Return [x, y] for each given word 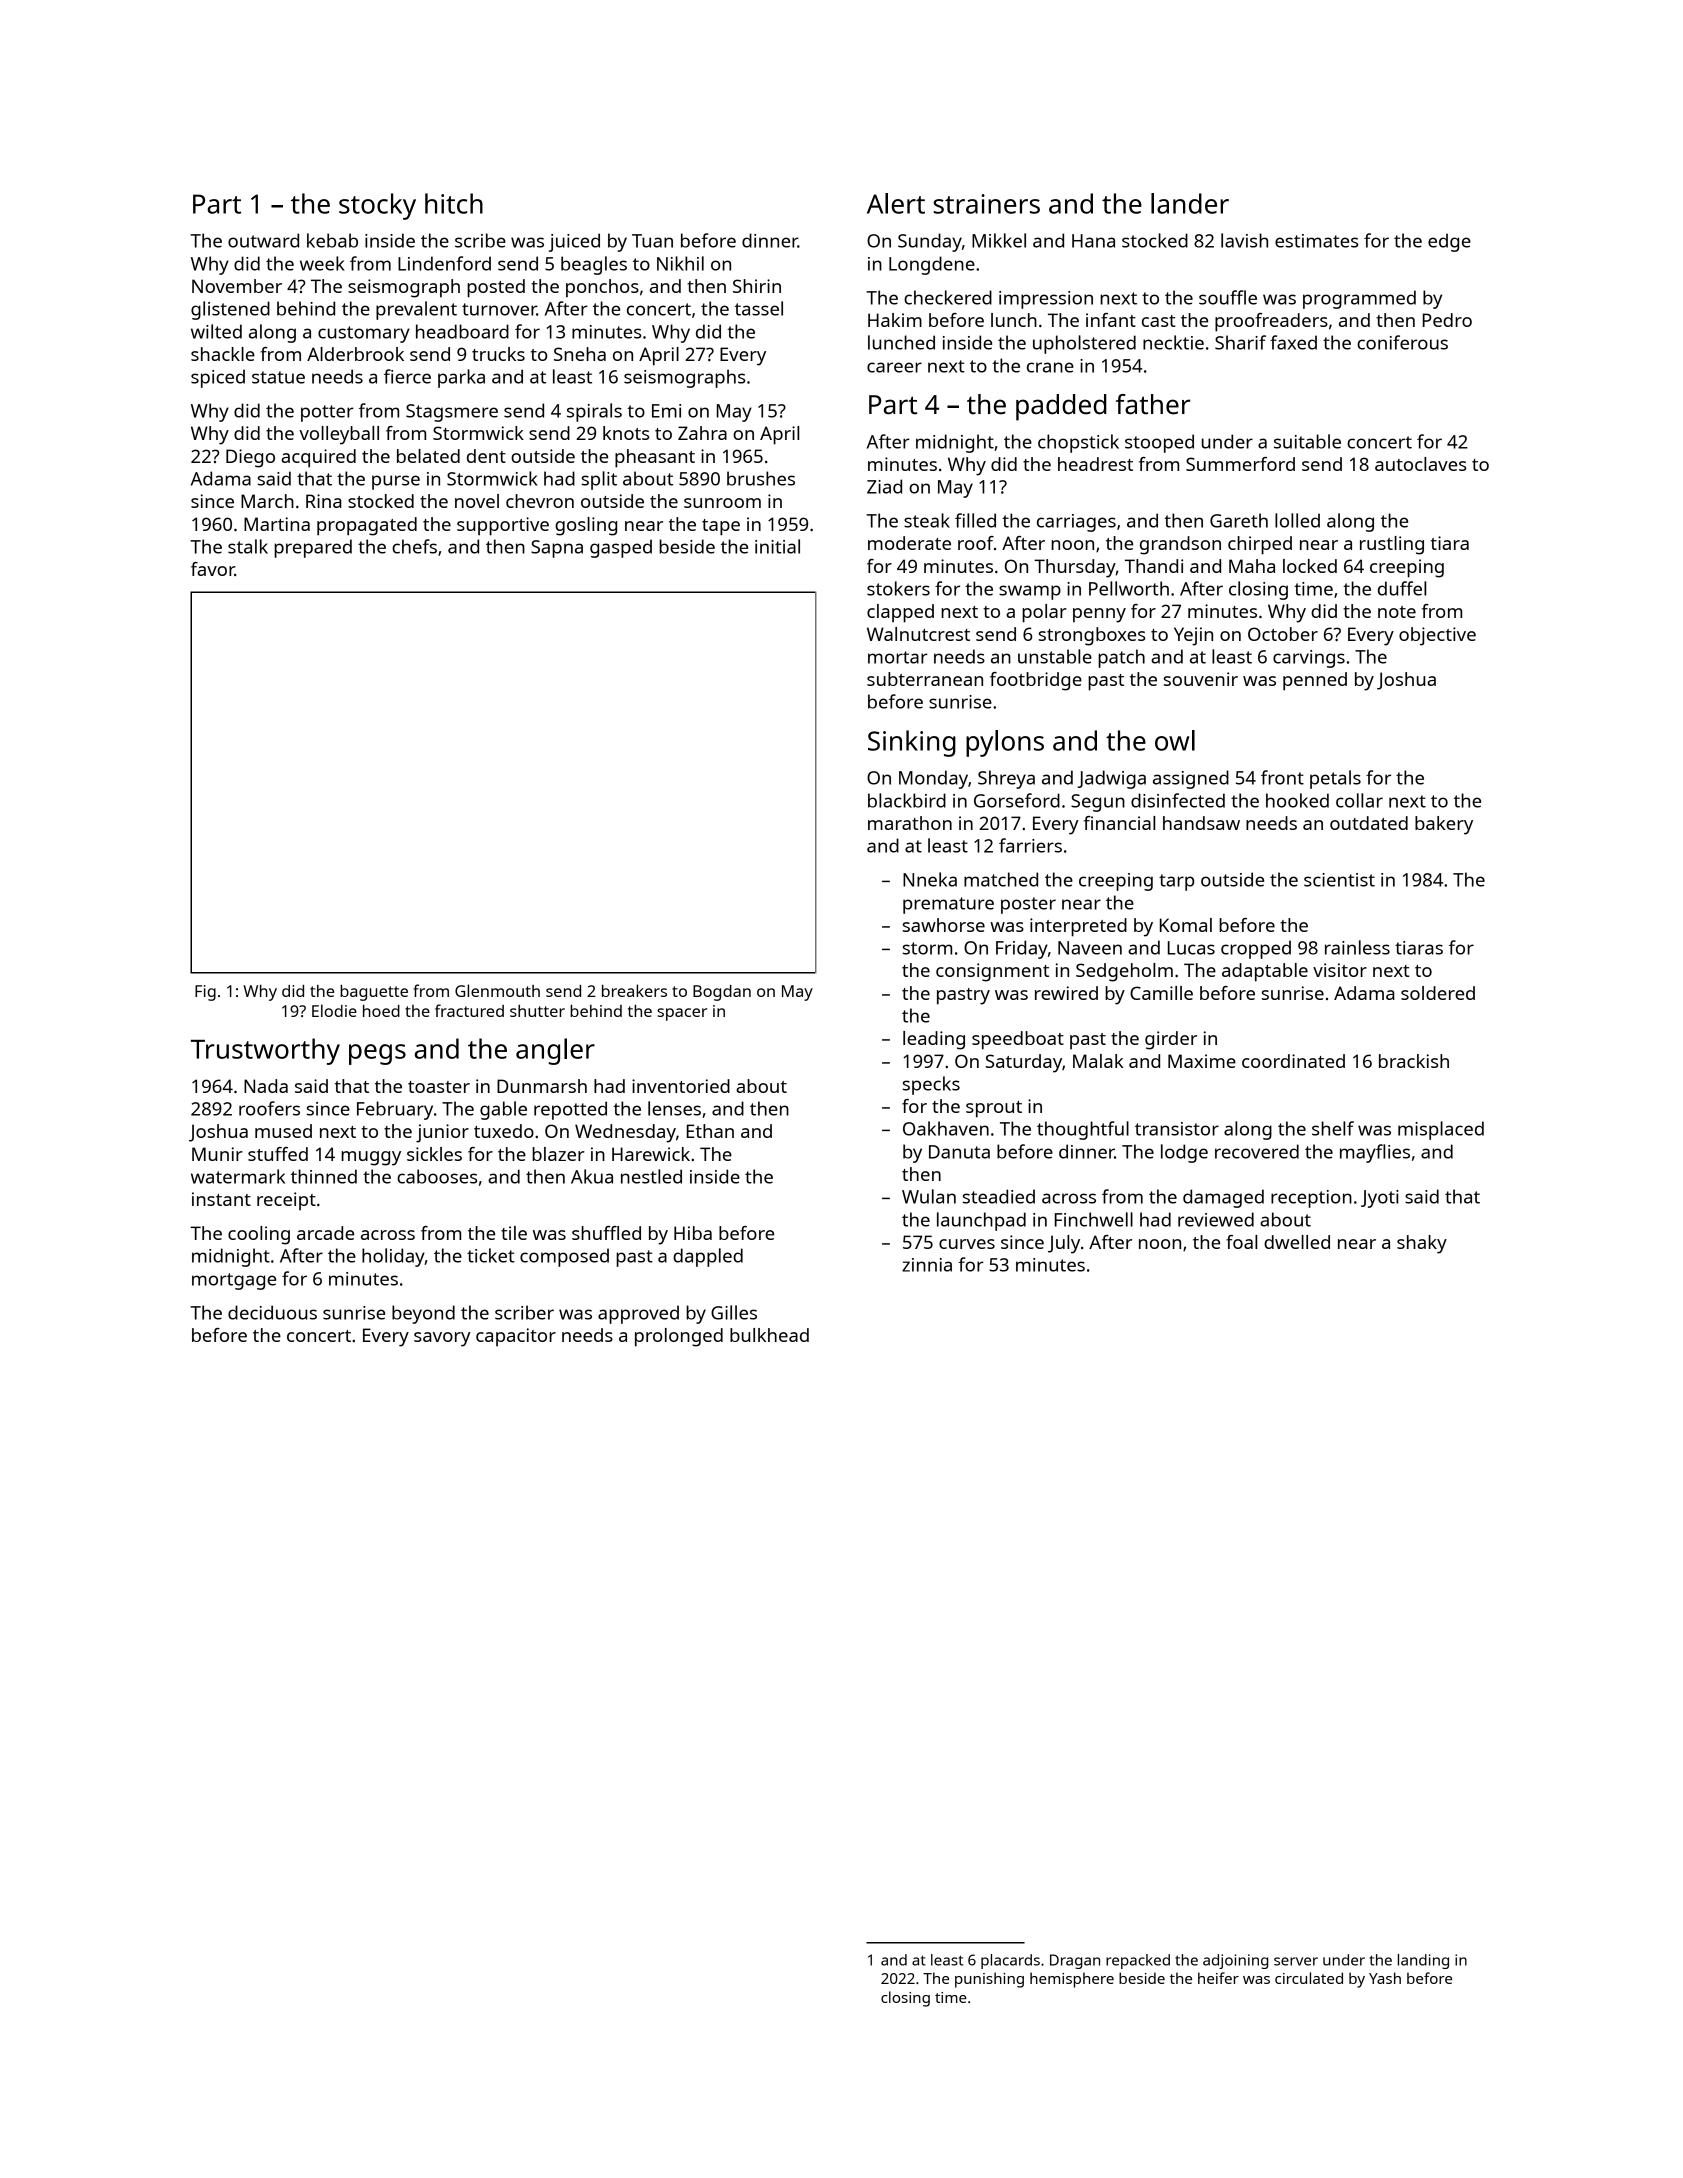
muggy [371, 1158]
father [1153, 404]
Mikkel [999, 240]
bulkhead [769, 1335]
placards [1010, 1961]
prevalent [416, 310]
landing [1423, 1961]
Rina [324, 501]
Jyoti [1380, 1199]
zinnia [927, 1265]
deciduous [272, 1312]
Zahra [702, 433]
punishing [989, 1980]
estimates [1316, 241]
